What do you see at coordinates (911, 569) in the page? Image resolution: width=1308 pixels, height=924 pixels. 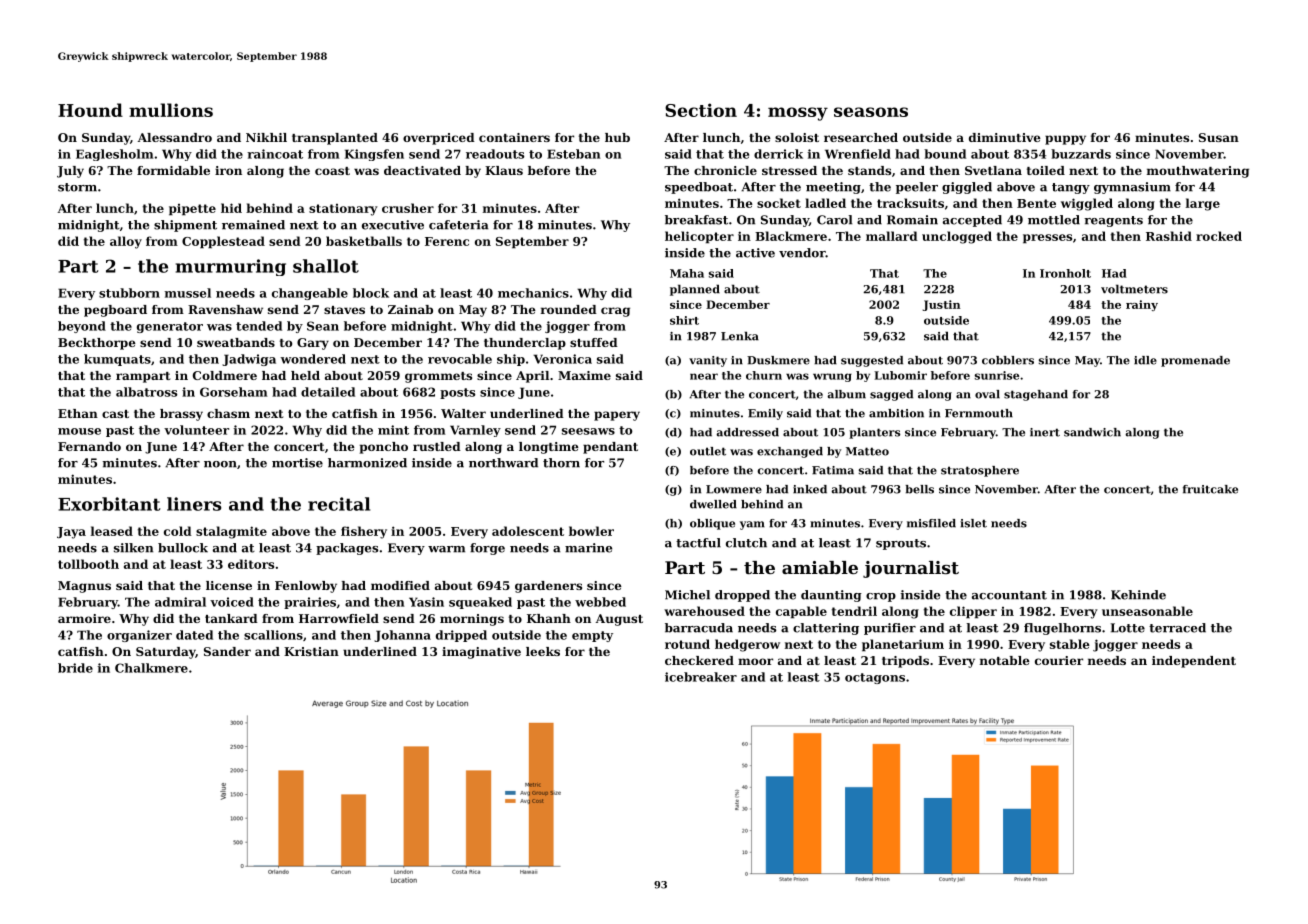 I see `journalist` at bounding box center [911, 569].
